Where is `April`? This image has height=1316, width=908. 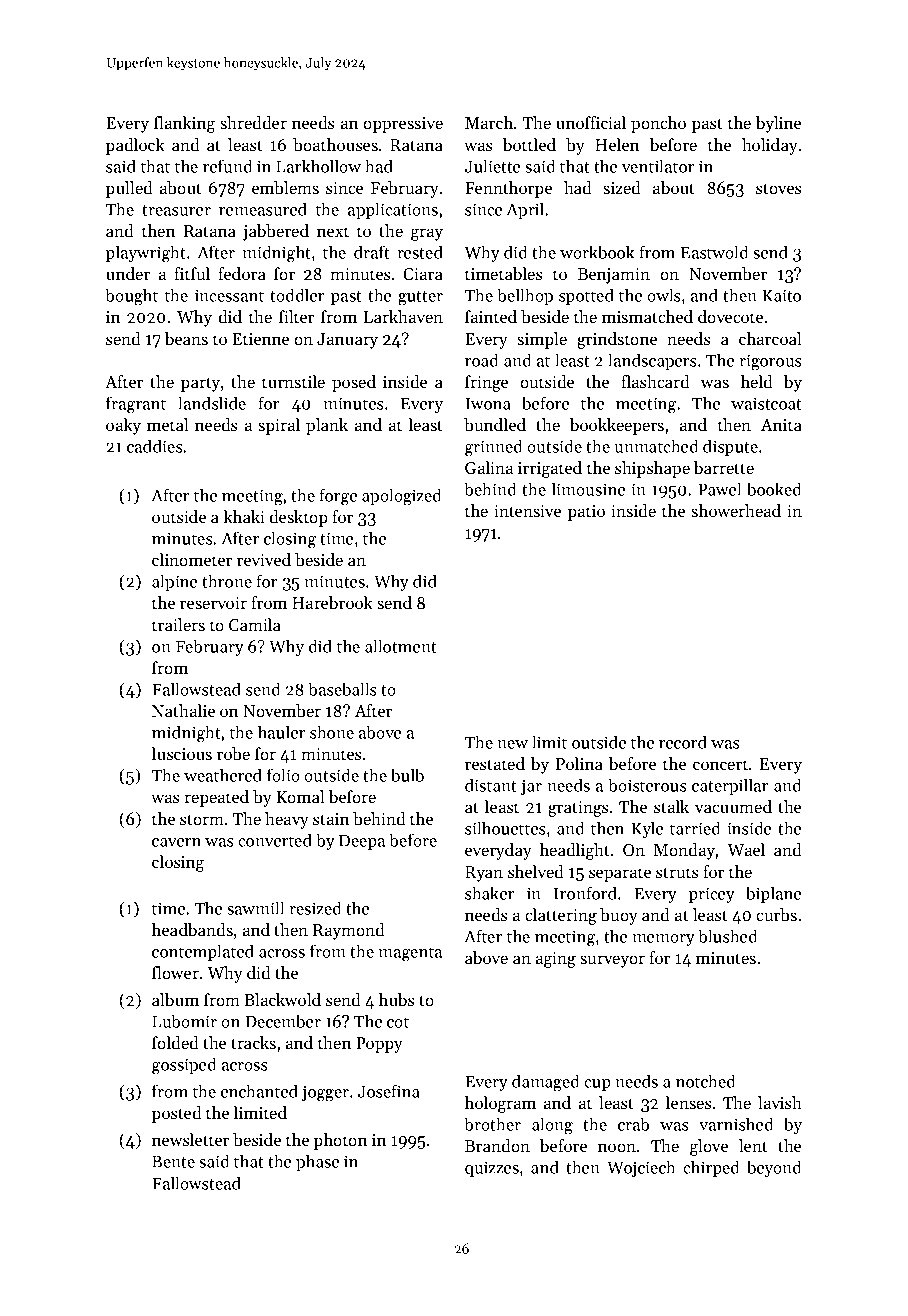 April is located at coordinates (525, 210).
